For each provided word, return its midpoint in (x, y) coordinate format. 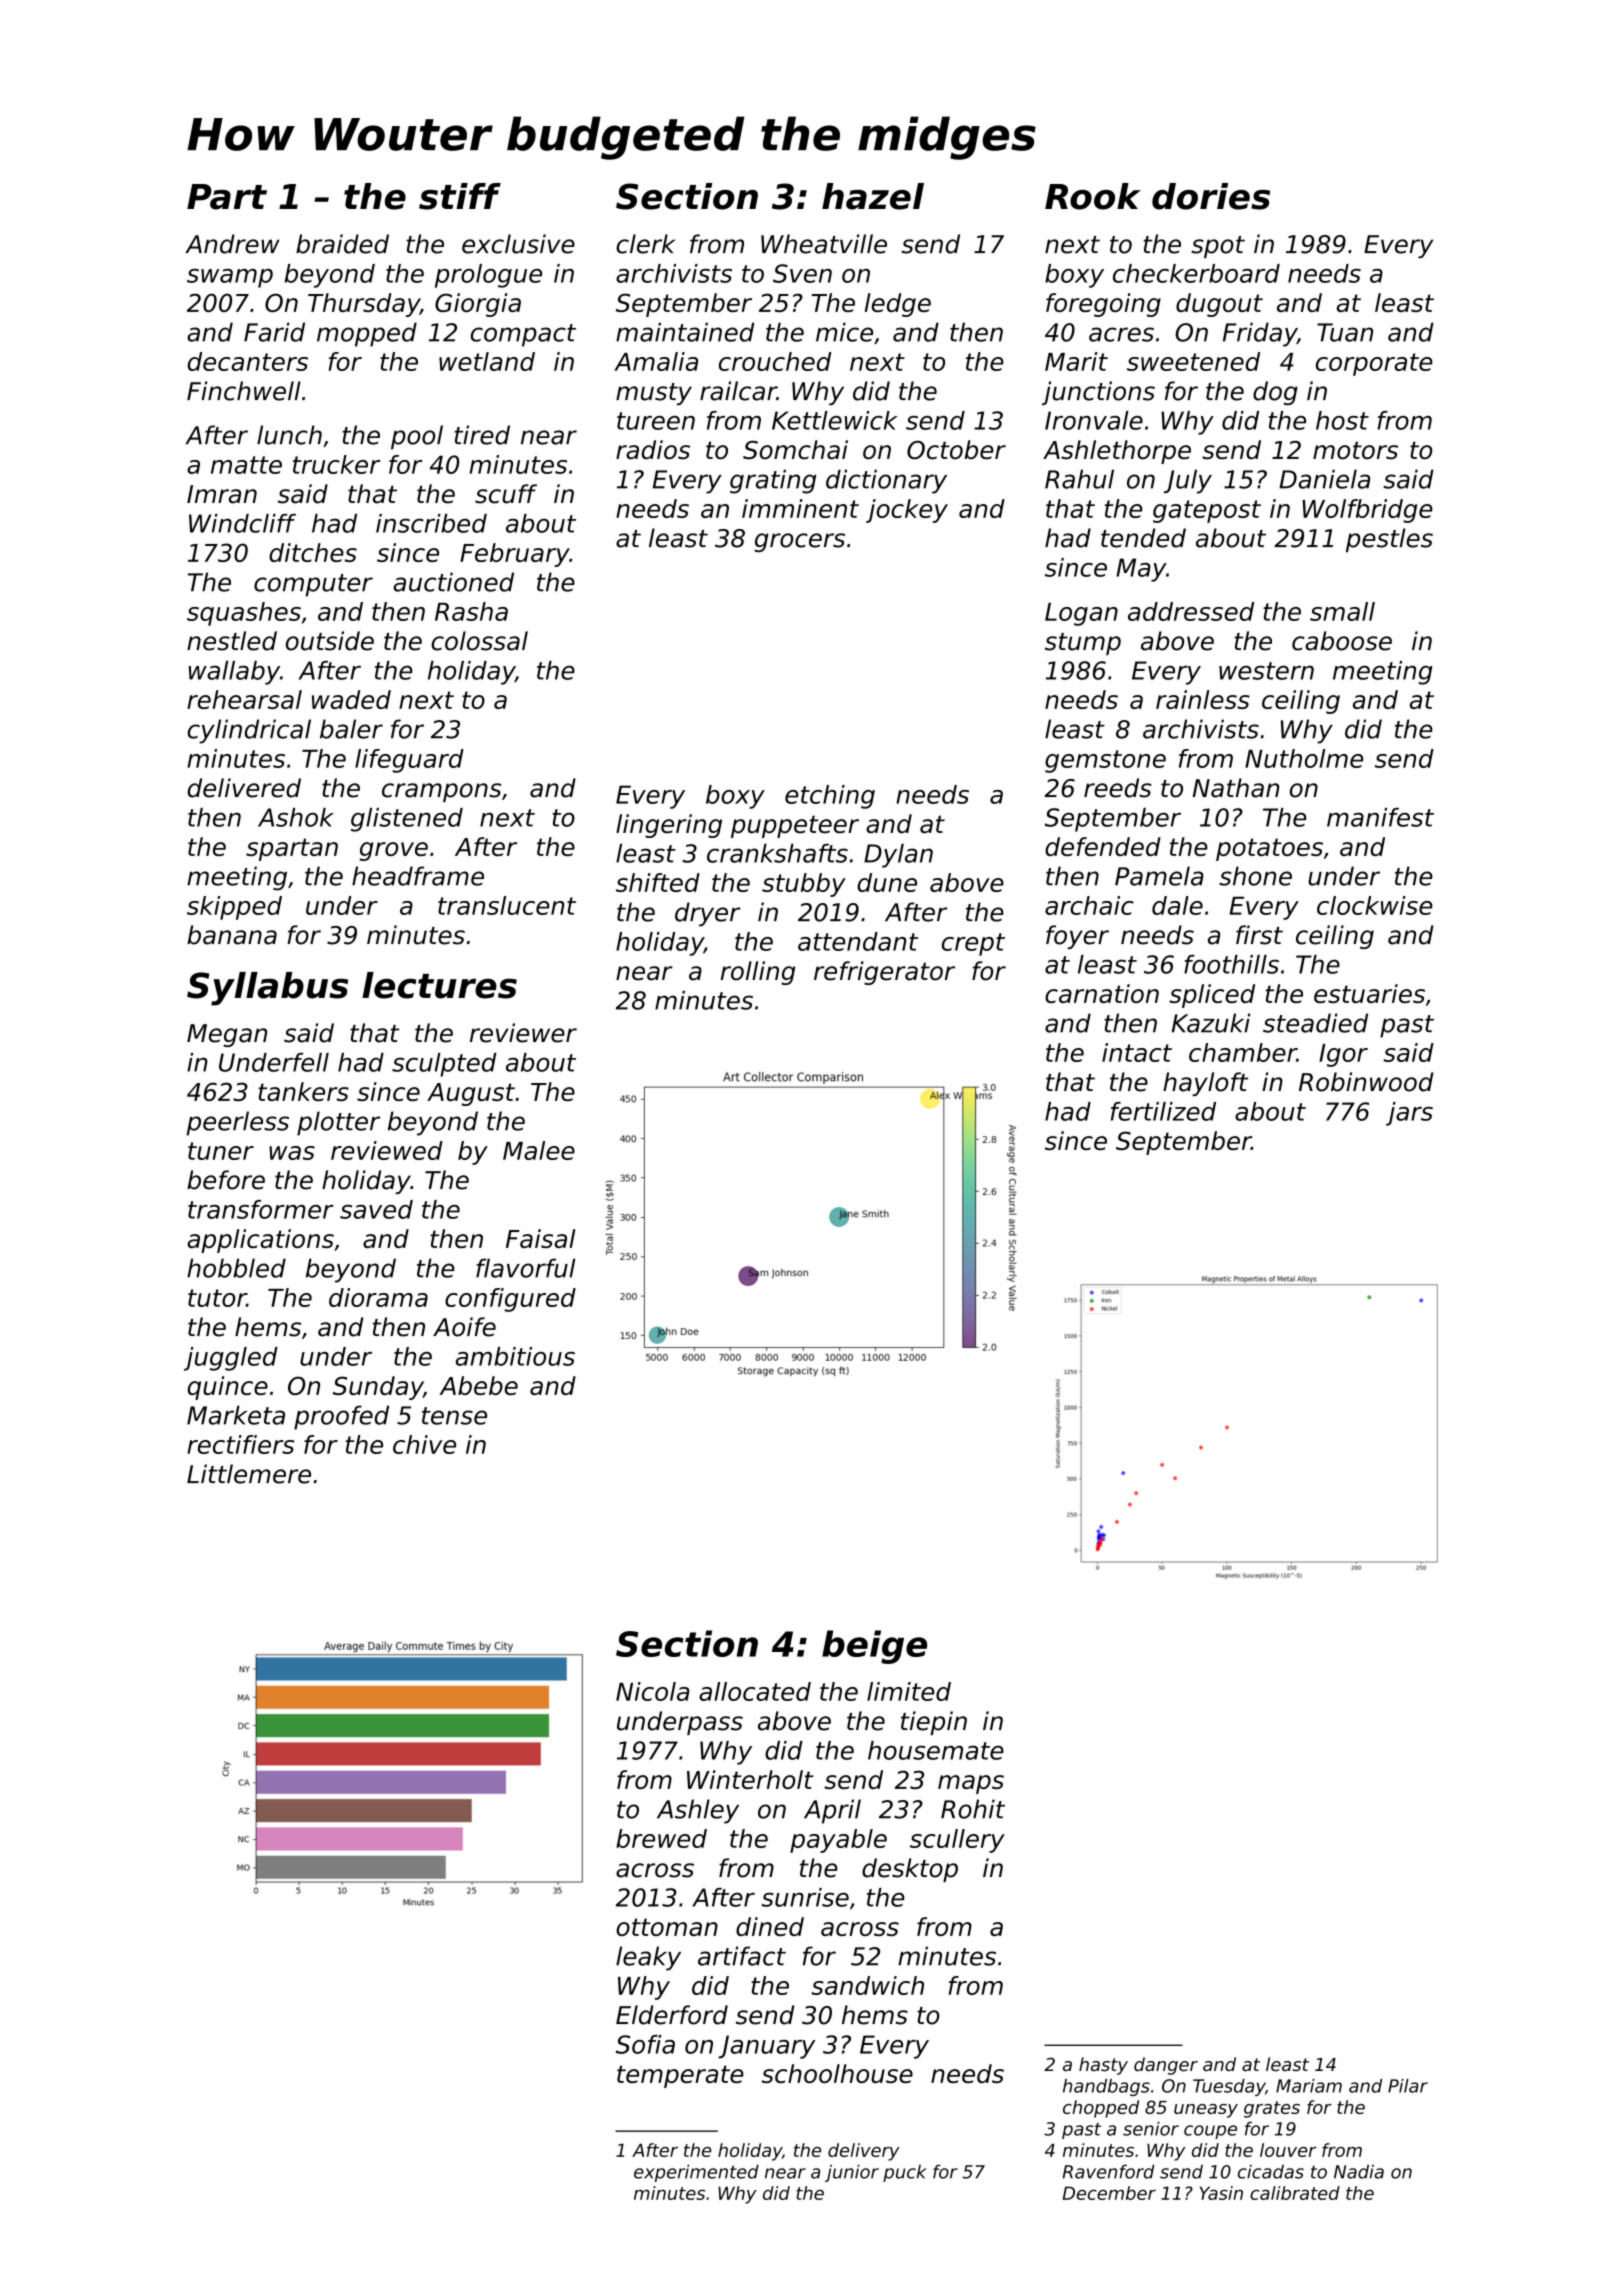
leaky (648, 1958)
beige (874, 1647)
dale (1177, 905)
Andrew (232, 244)
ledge (898, 305)
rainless (1203, 699)
